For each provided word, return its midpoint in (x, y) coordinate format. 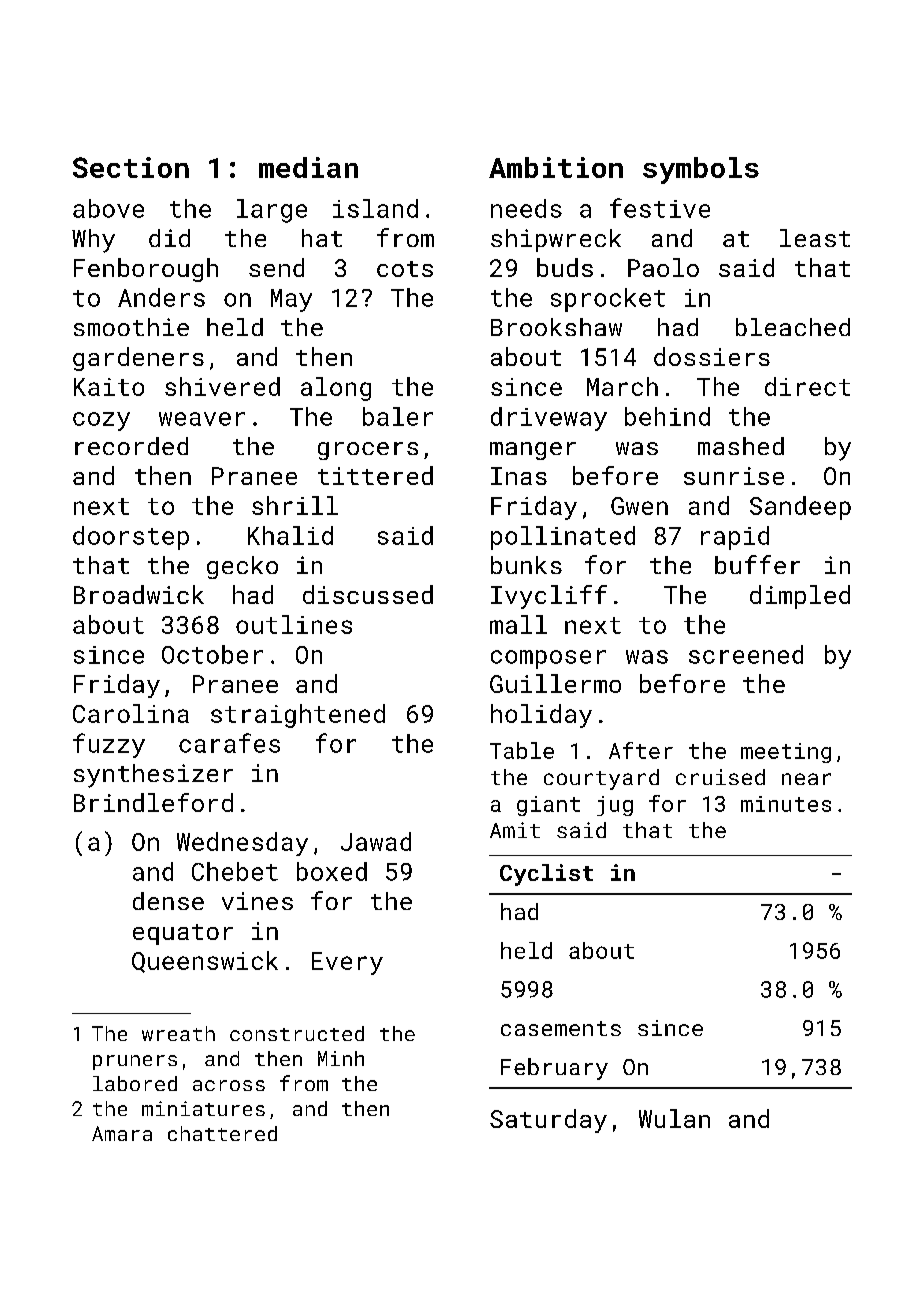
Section (131, 167)
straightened (298, 716)
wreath (178, 1033)
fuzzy (109, 745)
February (554, 1069)
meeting (786, 753)
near (806, 779)
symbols (701, 170)
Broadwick (139, 594)
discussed (368, 594)
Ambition (556, 167)
